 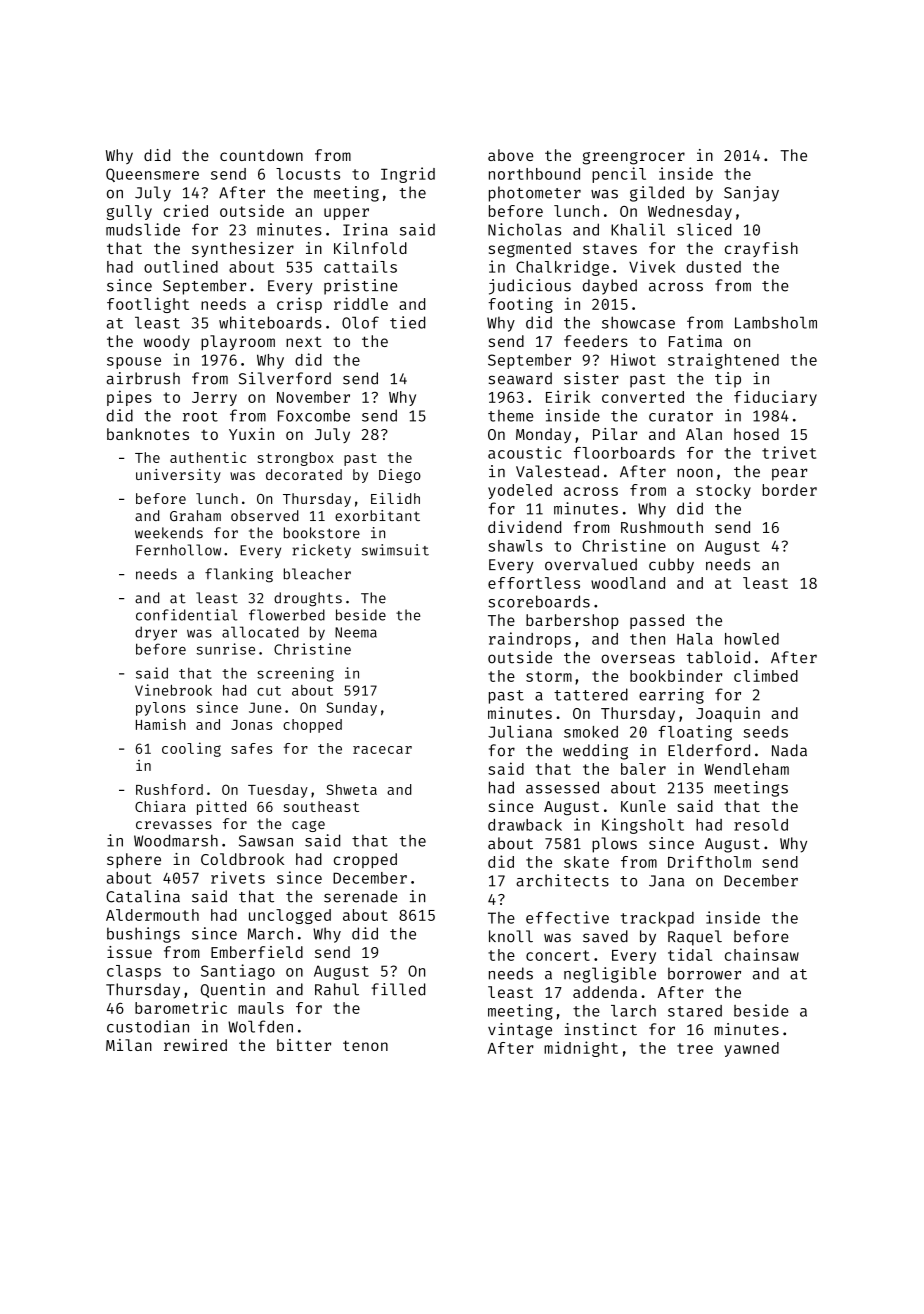 What do you see at coordinates (169, 789) in the document?
I see `Rushford` at bounding box center [169, 789].
